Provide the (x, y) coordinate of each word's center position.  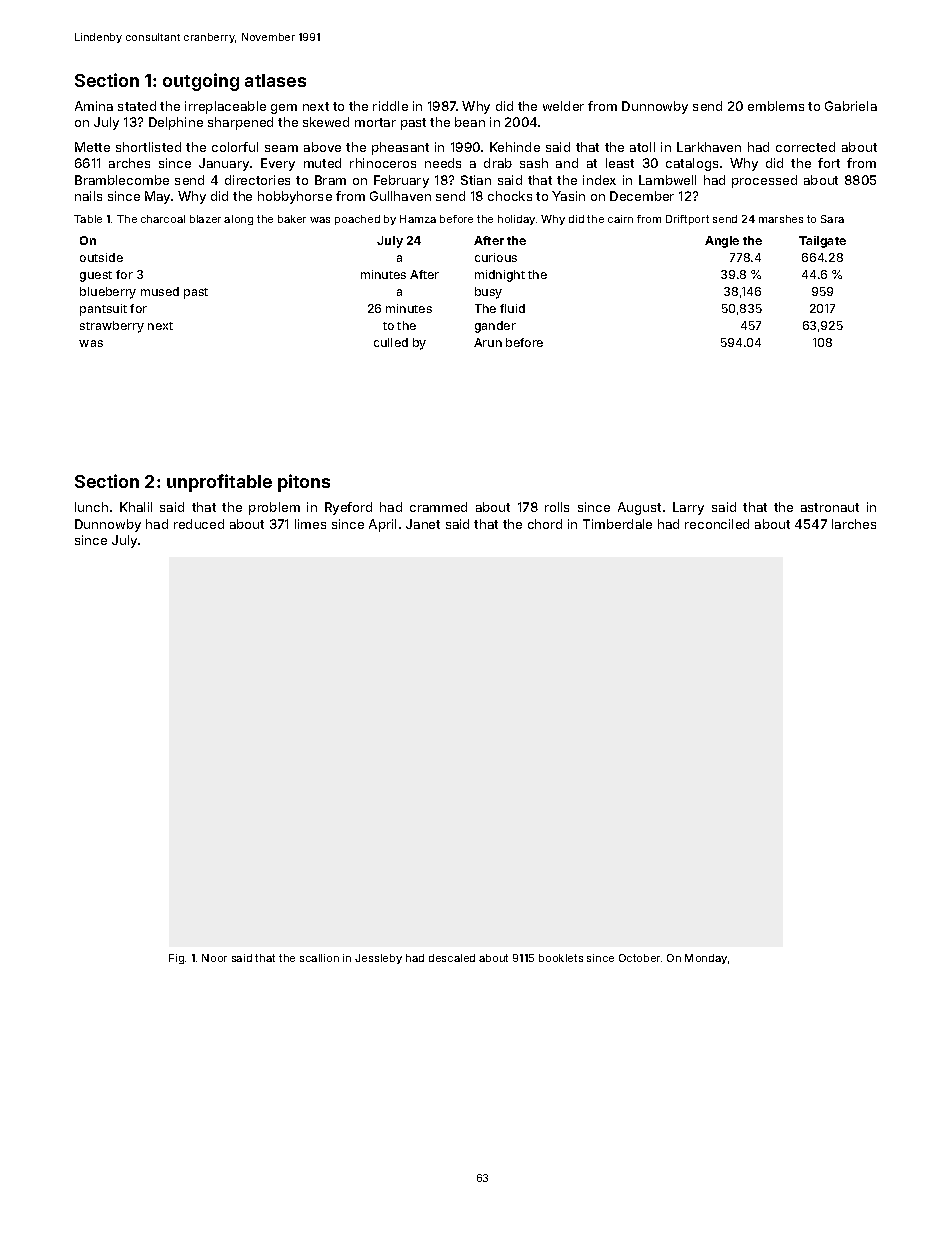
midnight (500, 276)
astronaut (830, 507)
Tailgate (822, 242)
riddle (390, 106)
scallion (319, 958)
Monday (706, 959)
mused (160, 291)
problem (274, 508)
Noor (214, 958)
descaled (452, 958)
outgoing (201, 82)
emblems (776, 106)
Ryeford (348, 508)
